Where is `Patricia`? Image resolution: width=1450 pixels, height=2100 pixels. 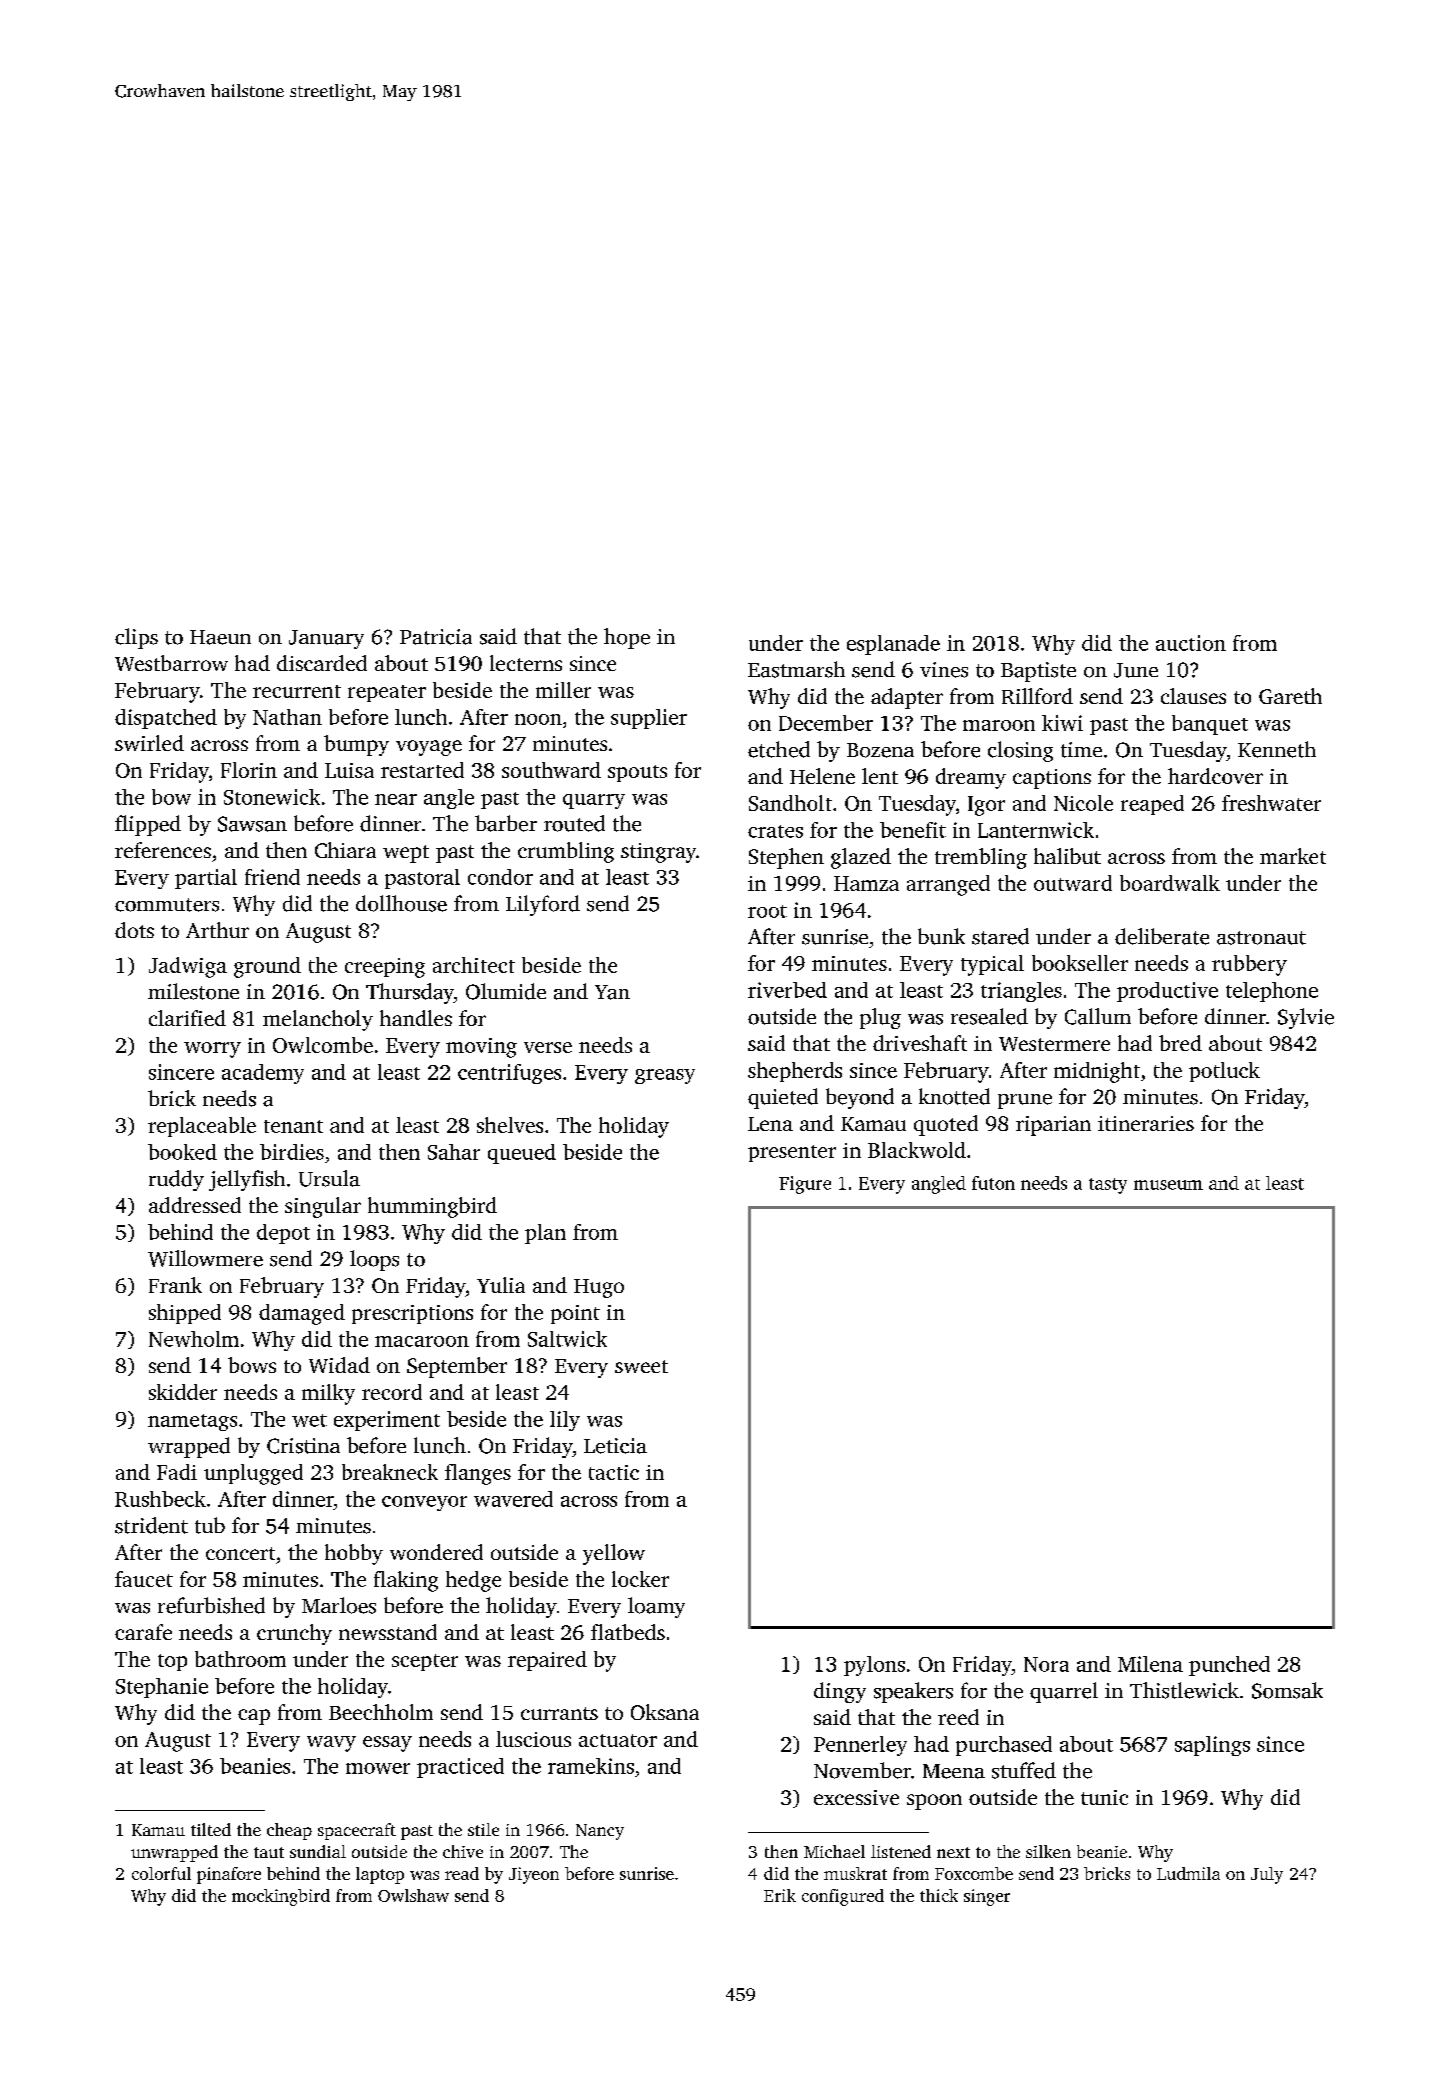
Patricia is located at coordinates (436, 637).
